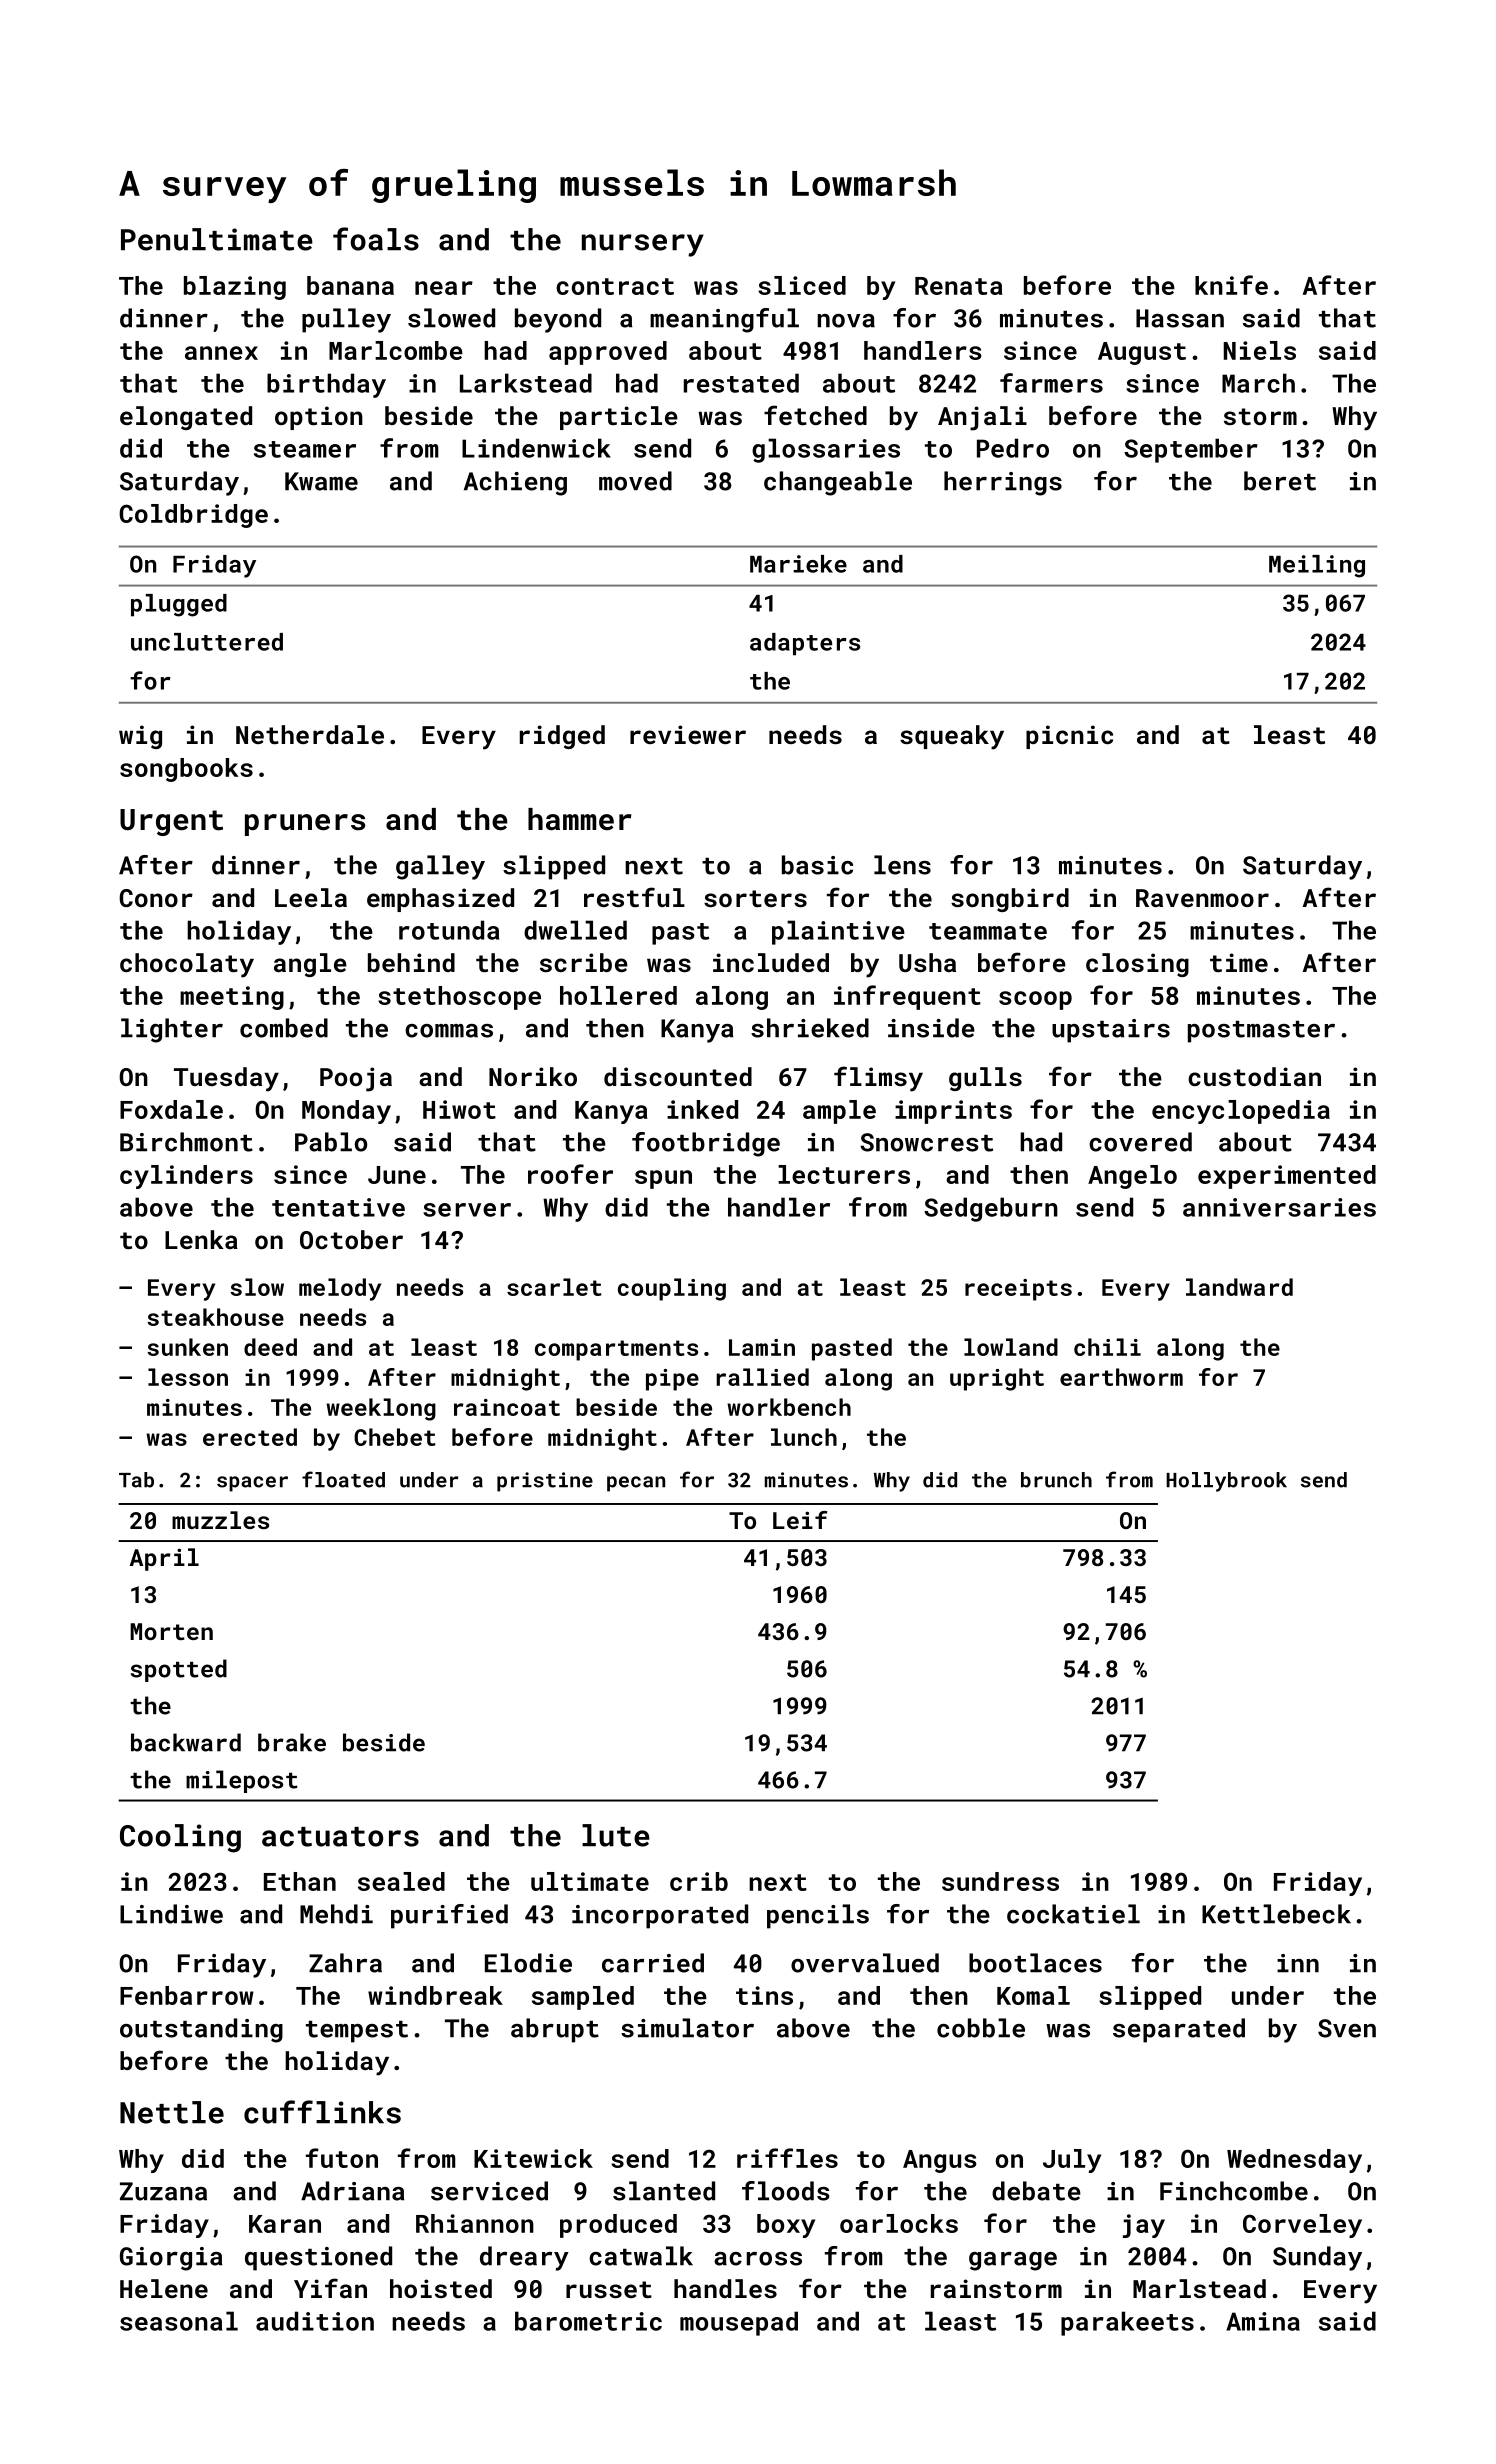 The height and width of the page is (2464, 1496). Describe the element at coordinates (1260, 350) in the page. I see `Niels` at that location.
